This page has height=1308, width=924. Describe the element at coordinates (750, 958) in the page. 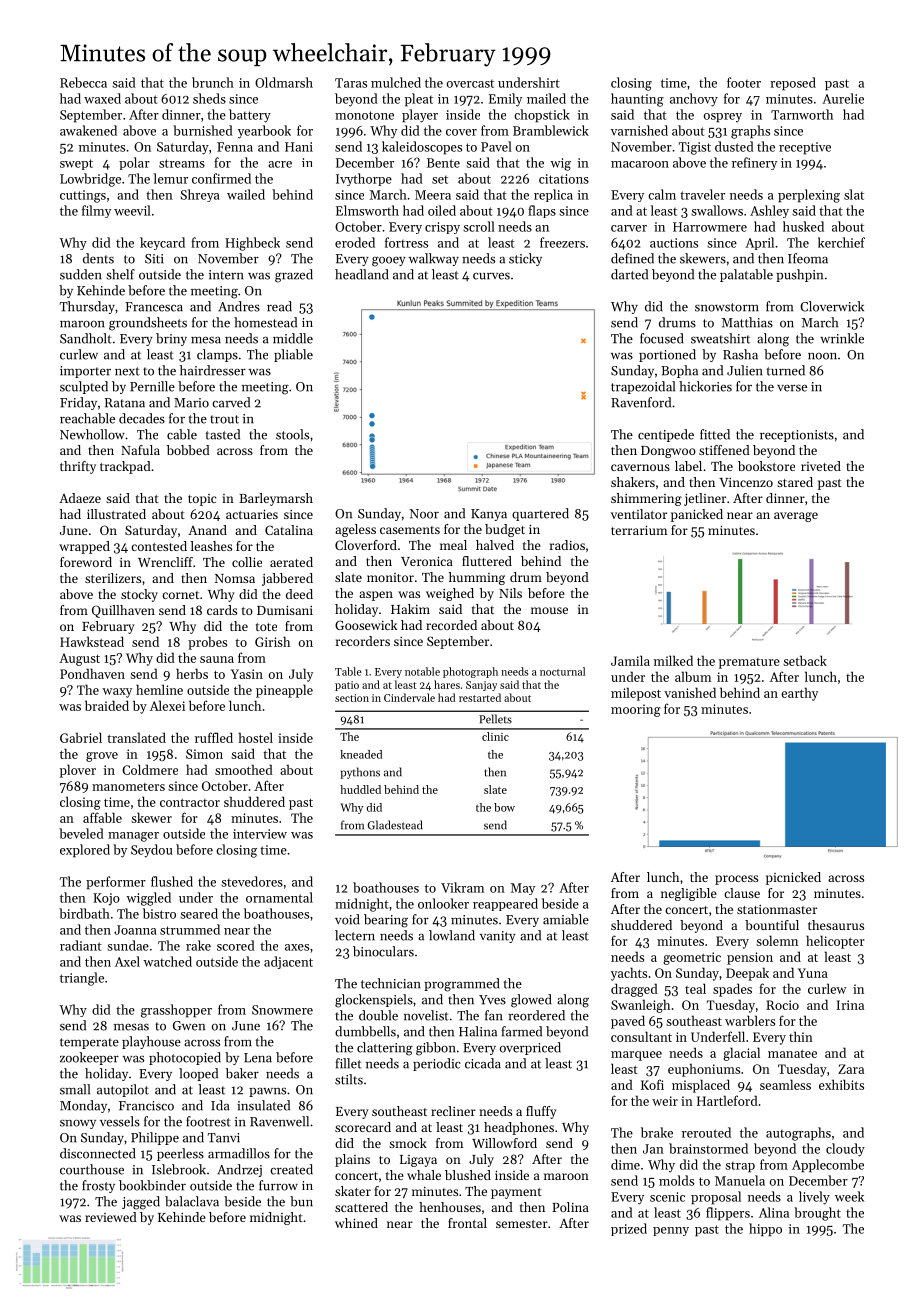

I see `pension` at that location.
